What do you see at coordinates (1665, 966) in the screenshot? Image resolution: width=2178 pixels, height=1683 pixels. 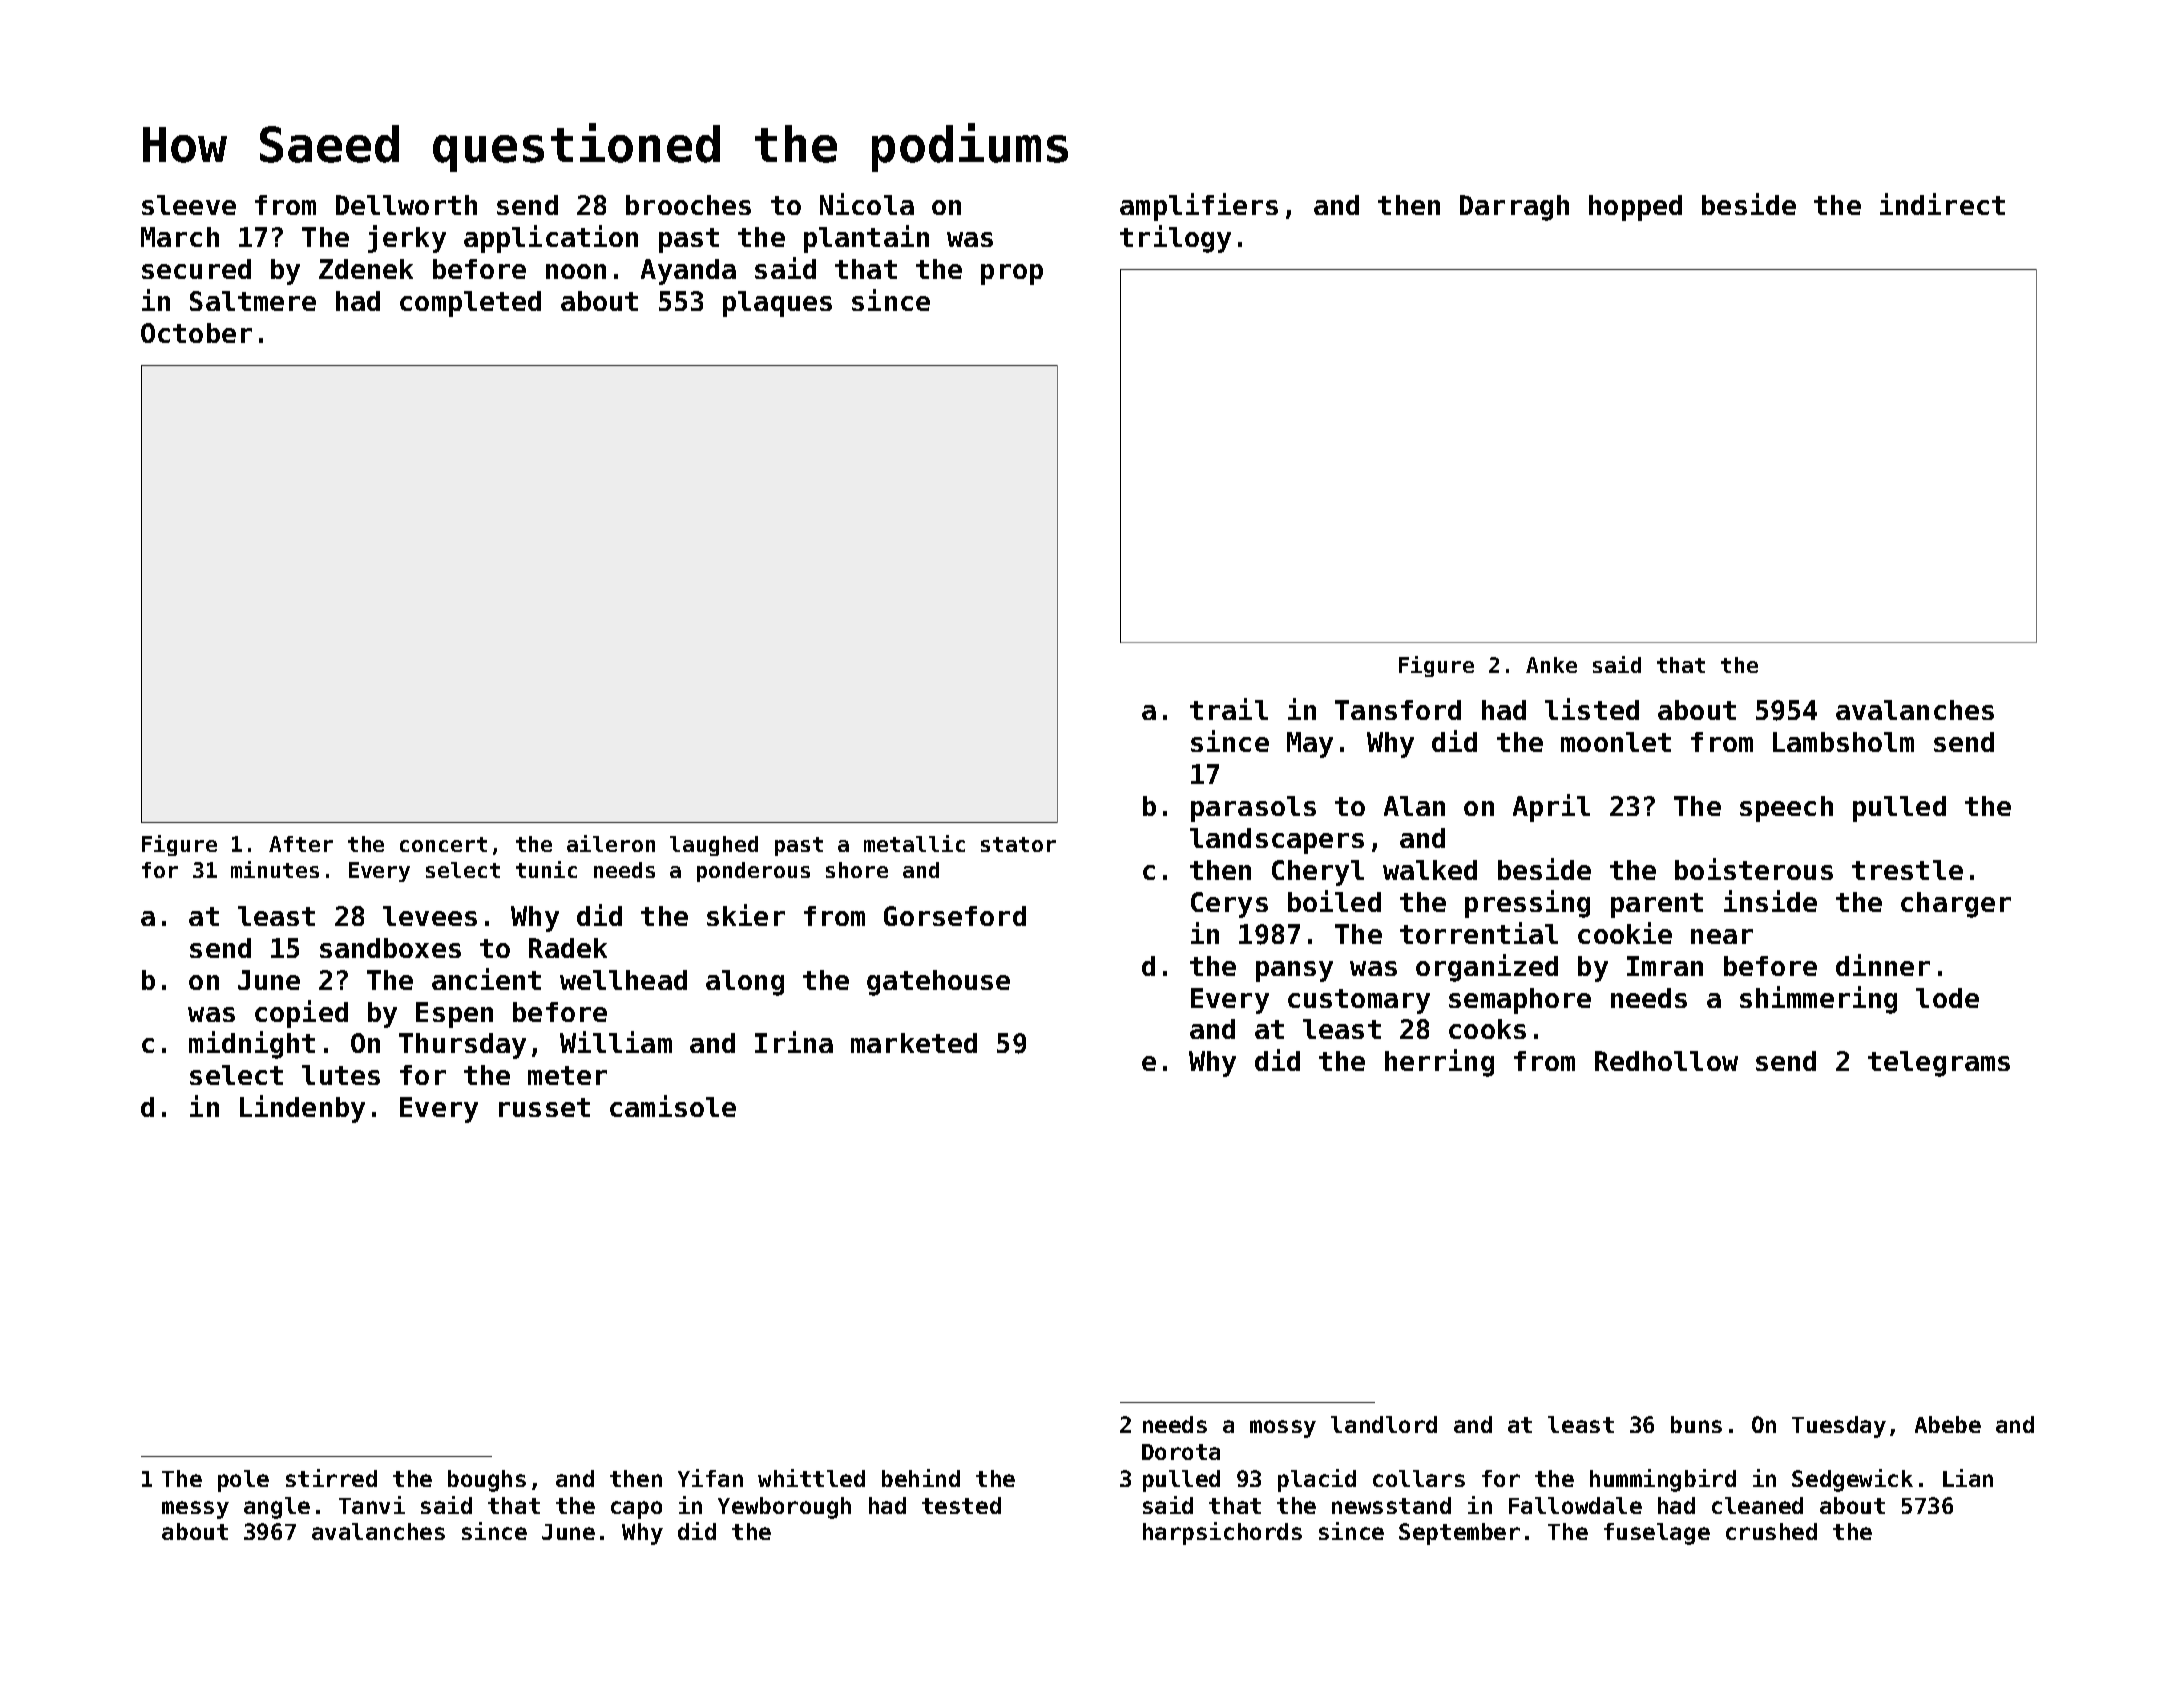 I see `Imran` at bounding box center [1665, 966].
